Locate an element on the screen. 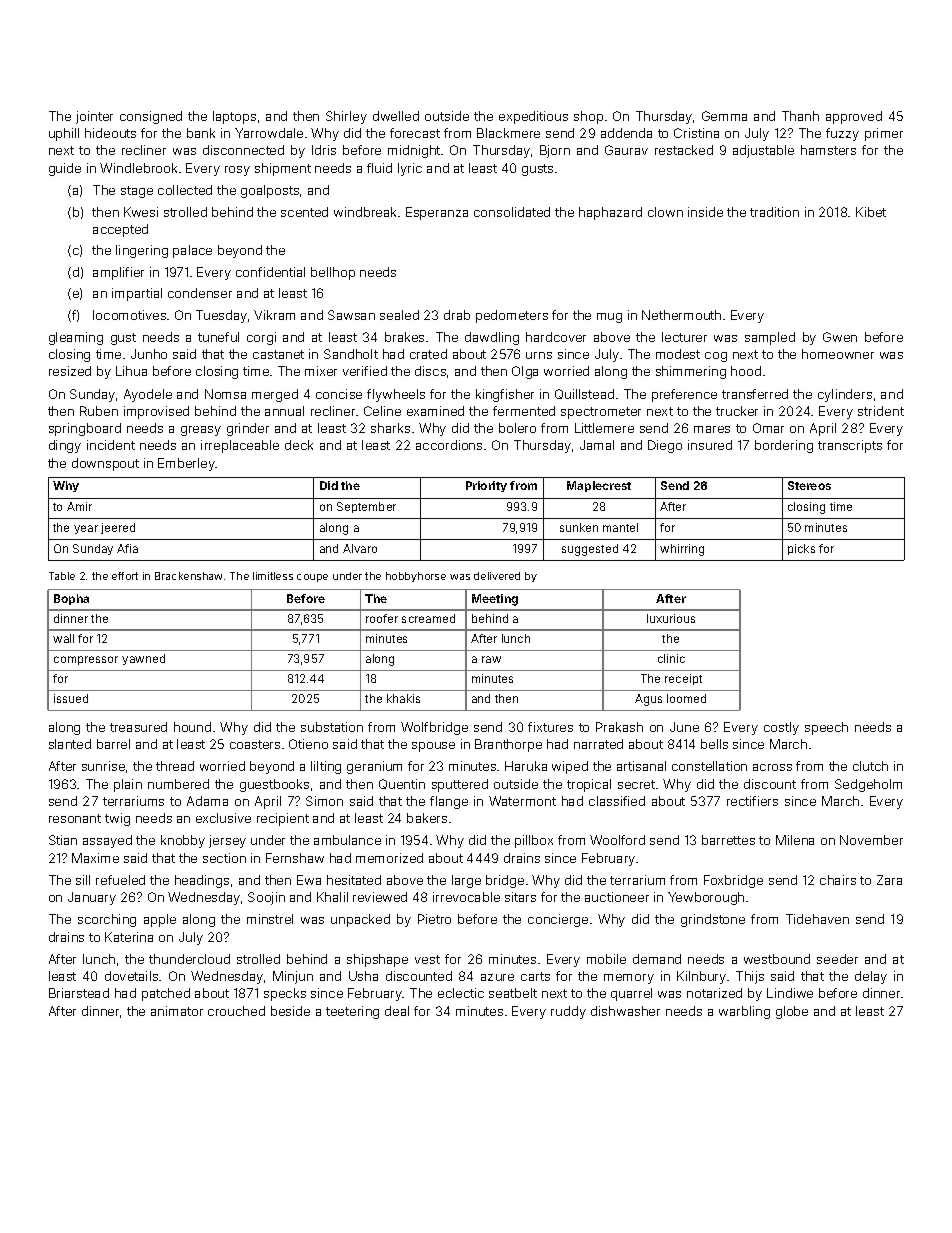 The width and height of the screenshot is (952, 1233). clutch is located at coordinates (870, 766).
